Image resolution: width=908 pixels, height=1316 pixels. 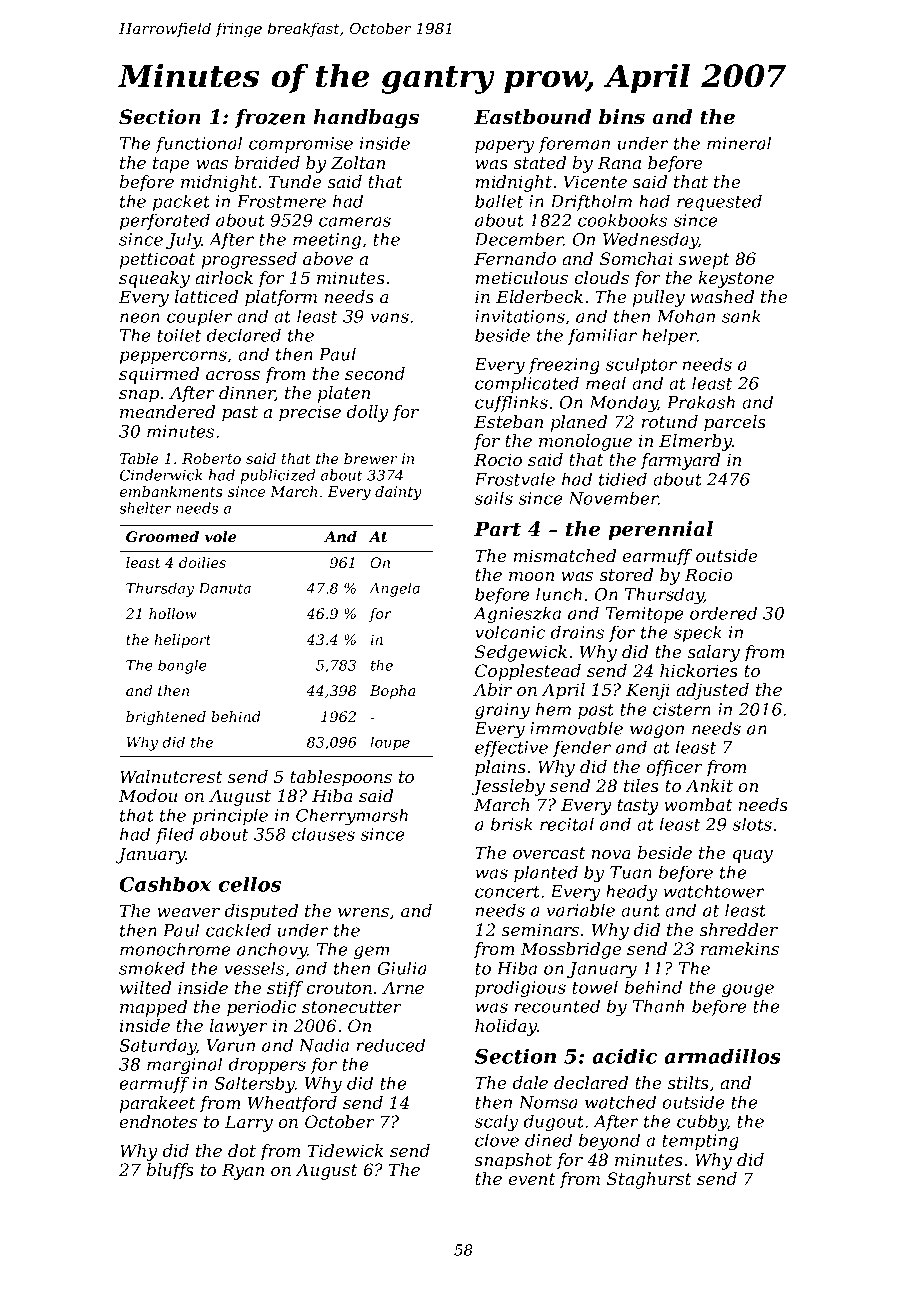 I want to click on Cherrymarsh, so click(x=352, y=816).
